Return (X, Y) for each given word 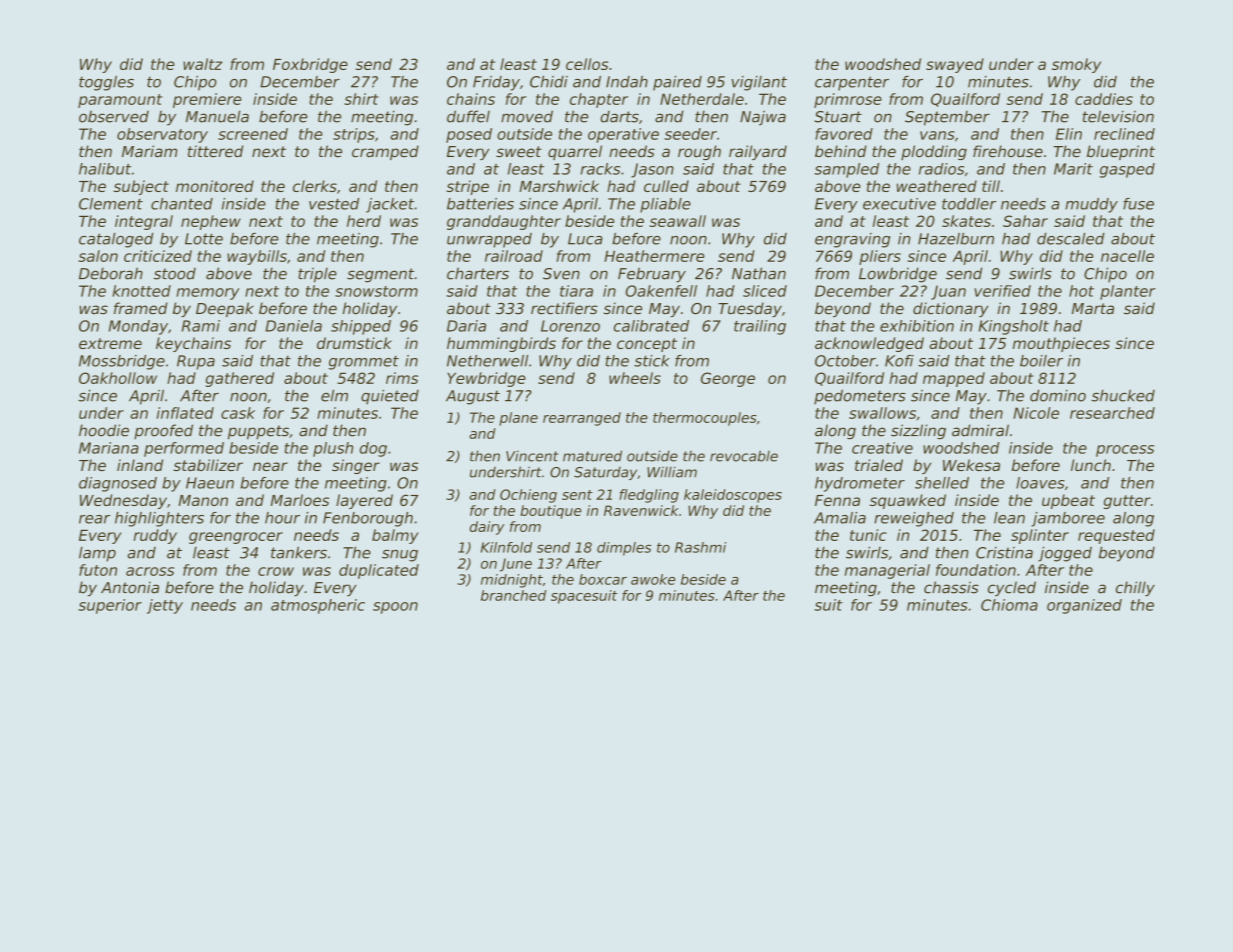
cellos (587, 64)
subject (141, 187)
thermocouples (705, 419)
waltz (202, 64)
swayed (955, 65)
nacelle (1127, 256)
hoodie (104, 430)
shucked (1123, 395)
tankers (299, 552)
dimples (624, 549)
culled (666, 186)
